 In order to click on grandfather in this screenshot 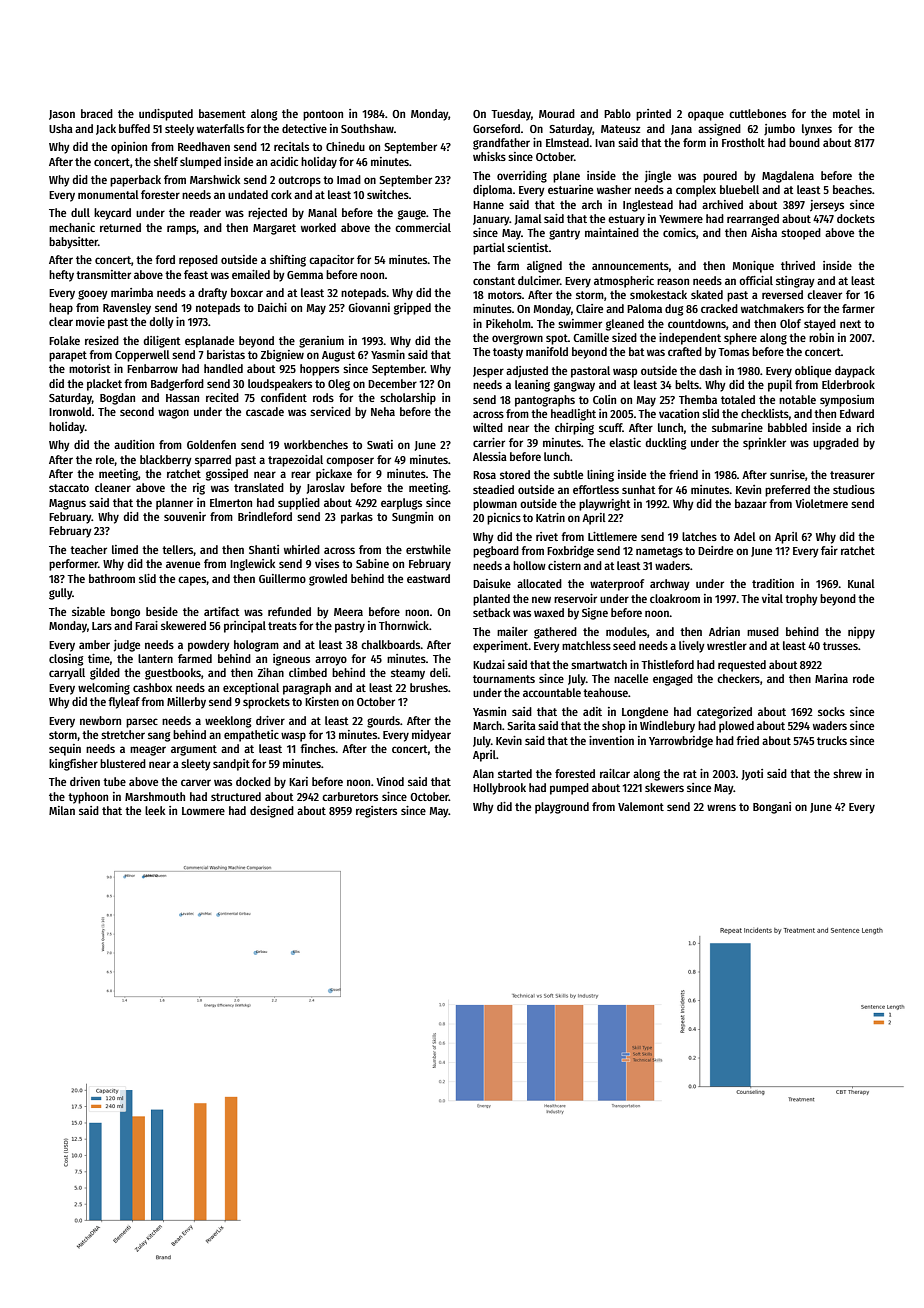, I will do `click(501, 144)`.
